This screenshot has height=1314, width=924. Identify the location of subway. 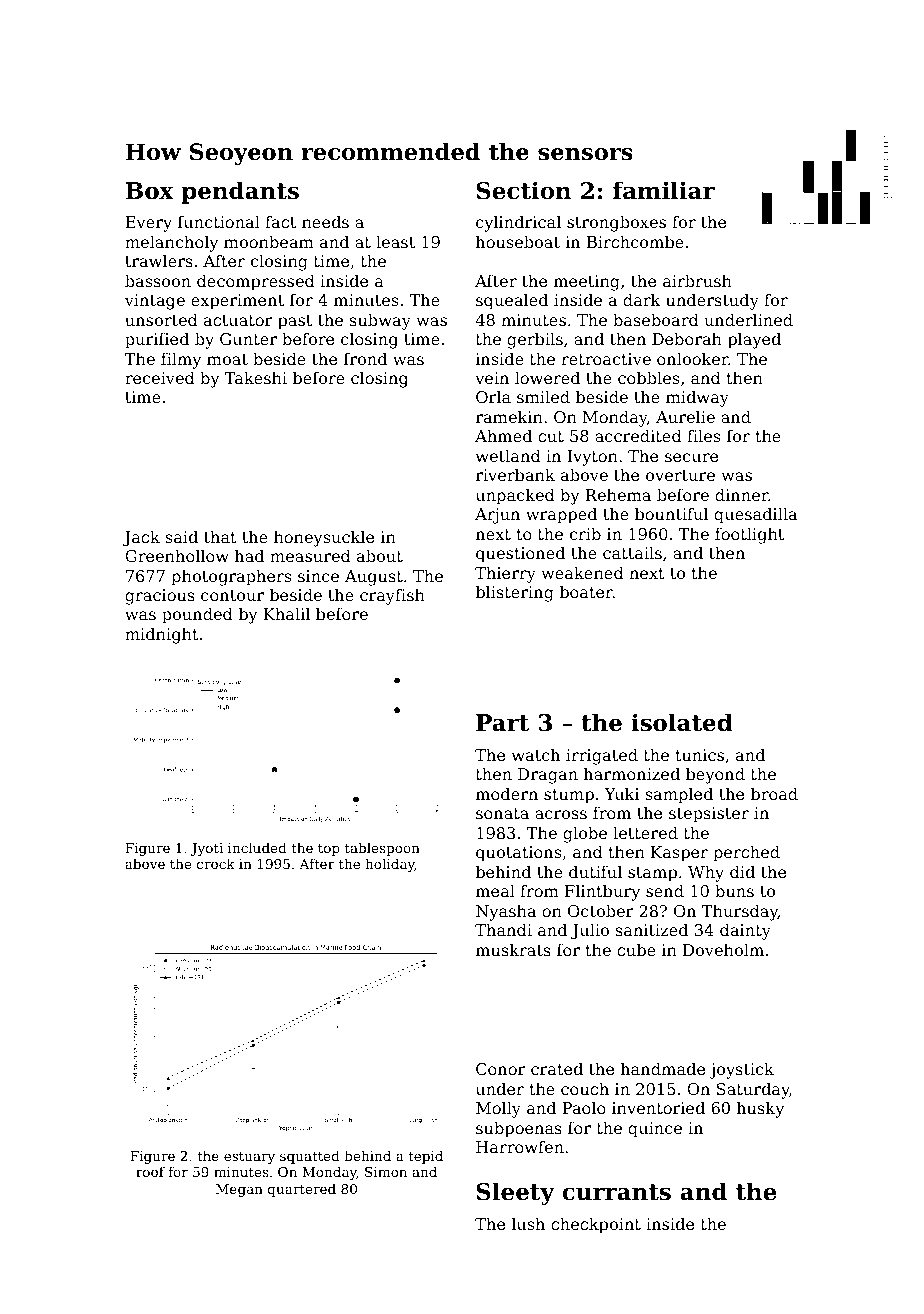
(380, 321).
